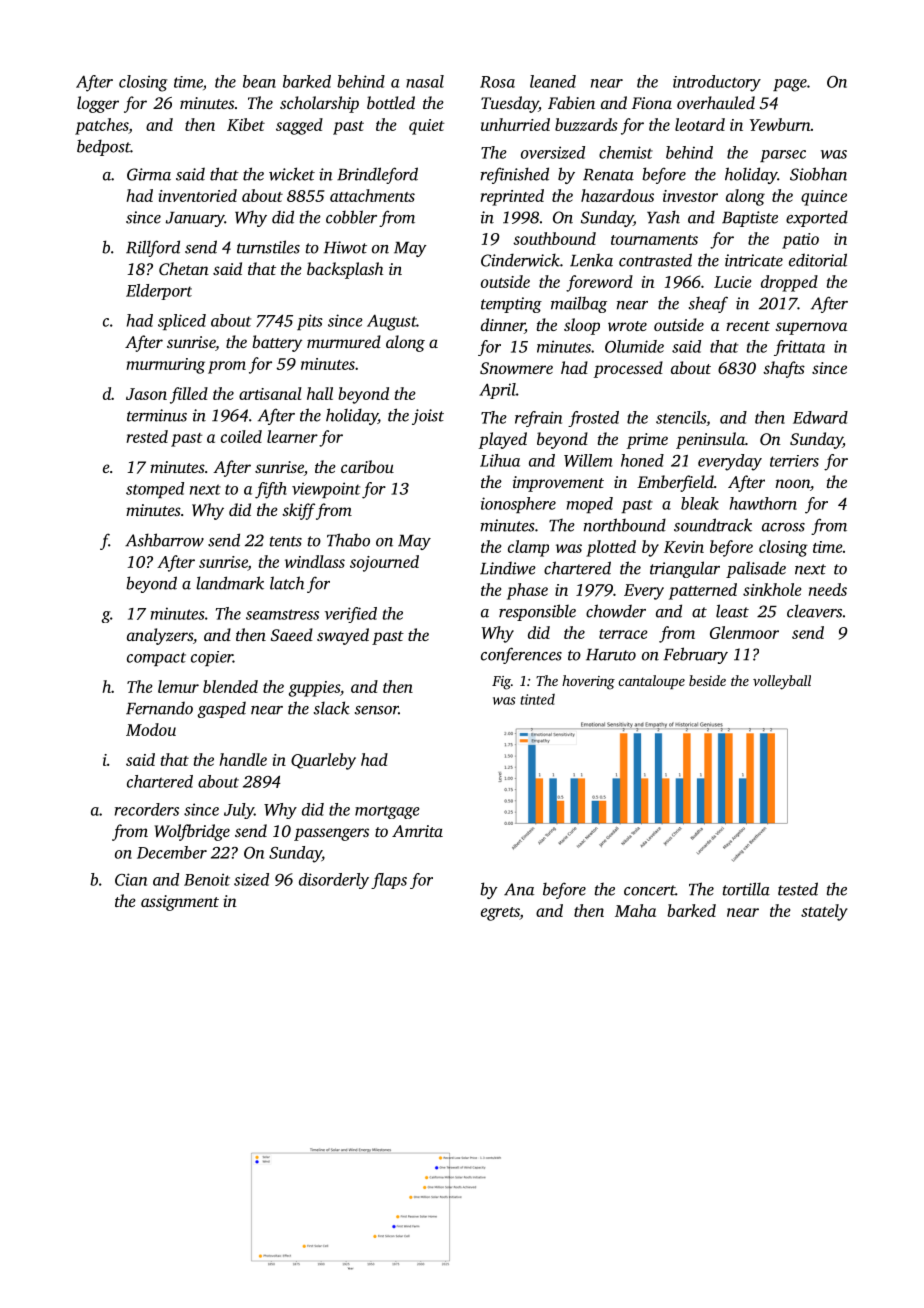 The height and width of the document is (1308, 924). I want to click on Snowmere, so click(516, 368).
